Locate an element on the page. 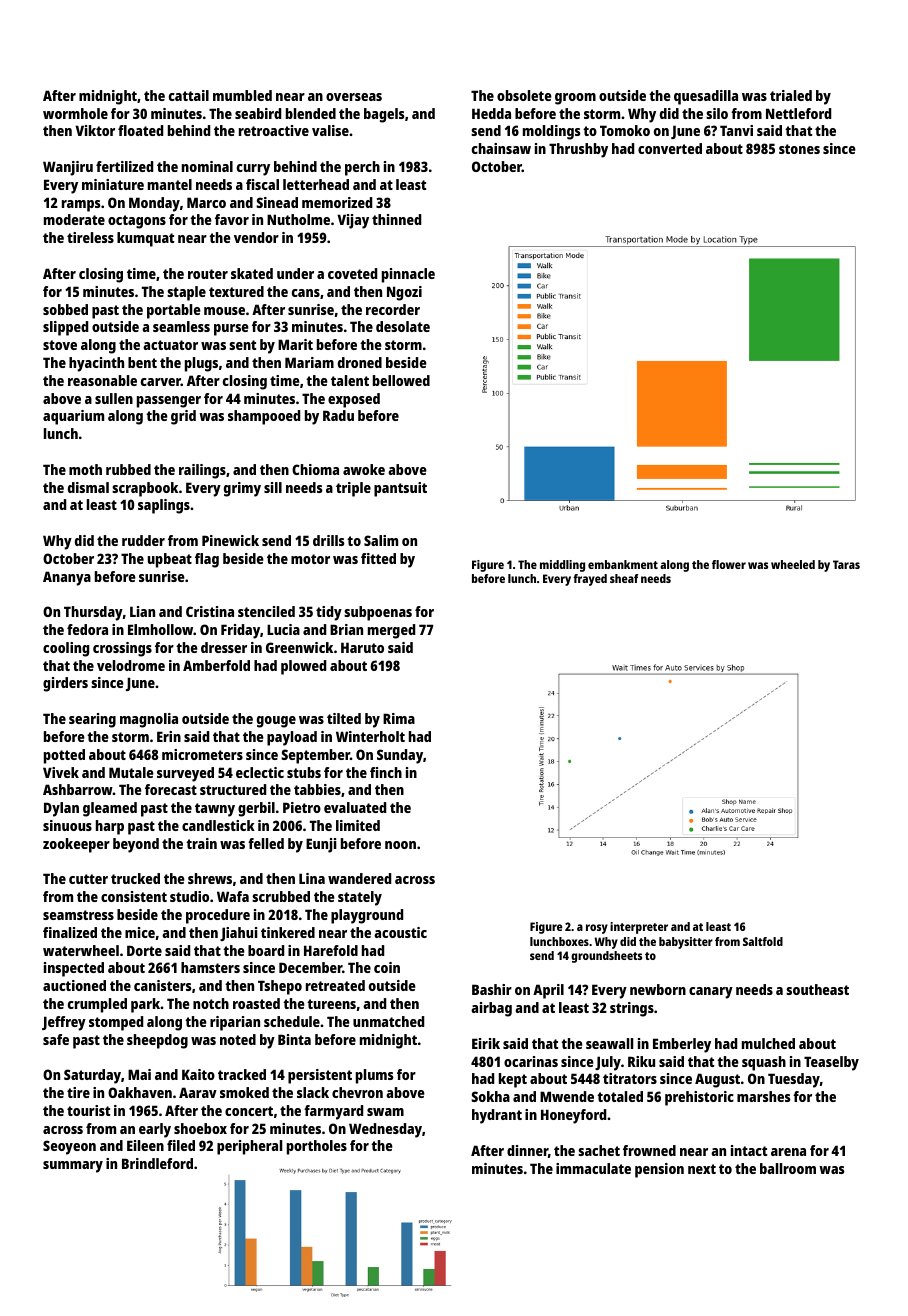  frayed is located at coordinates (590, 580).
